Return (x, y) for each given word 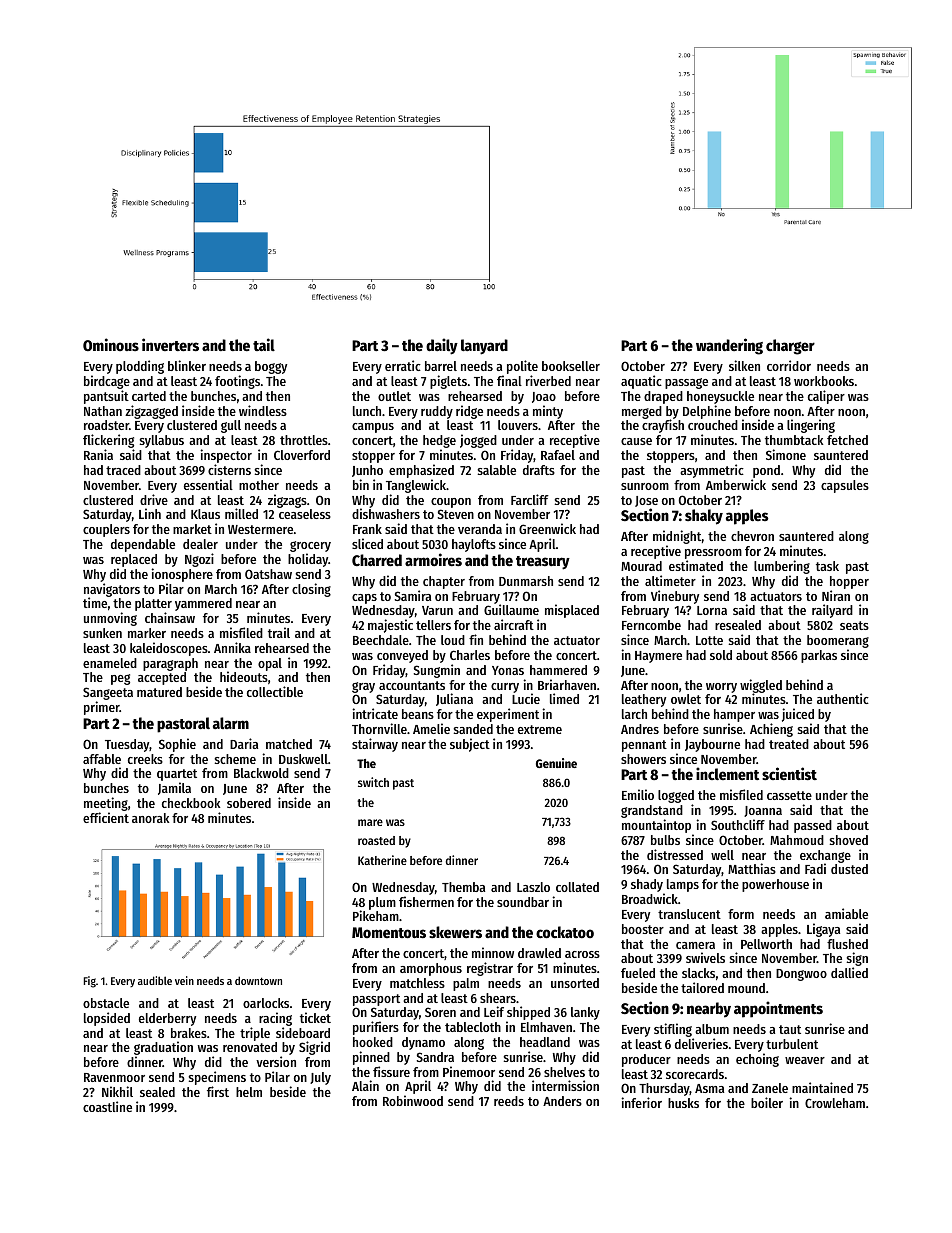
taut (790, 1029)
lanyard (484, 347)
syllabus (162, 441)
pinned (371, 1058)
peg (120, 679)
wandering (729, 346)
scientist (789, 773)
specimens (217, 1078)
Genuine (556, 763)
